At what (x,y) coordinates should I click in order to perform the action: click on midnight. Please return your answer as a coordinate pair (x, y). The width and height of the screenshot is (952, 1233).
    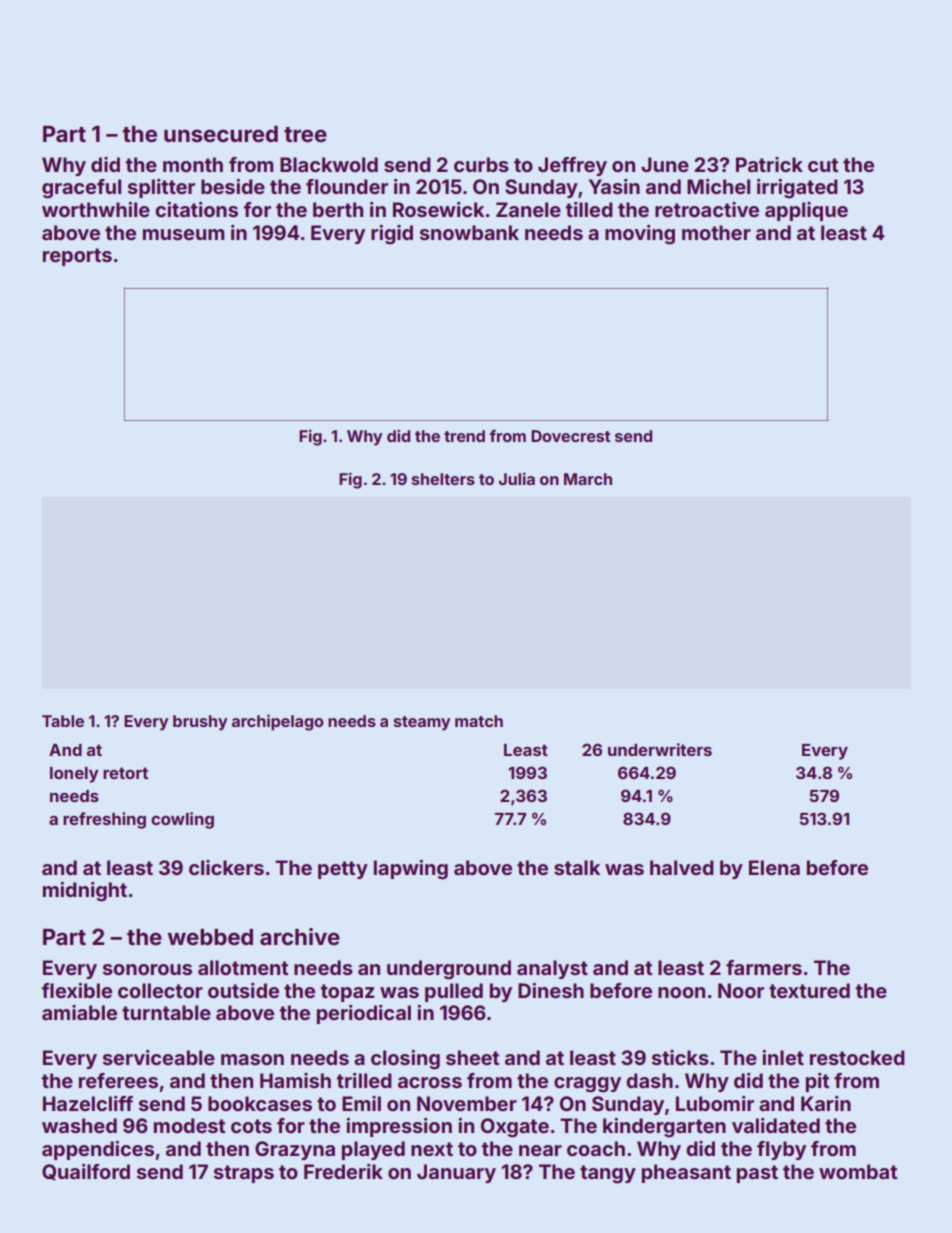
    Looking at the image, I should click on (85, 892).
